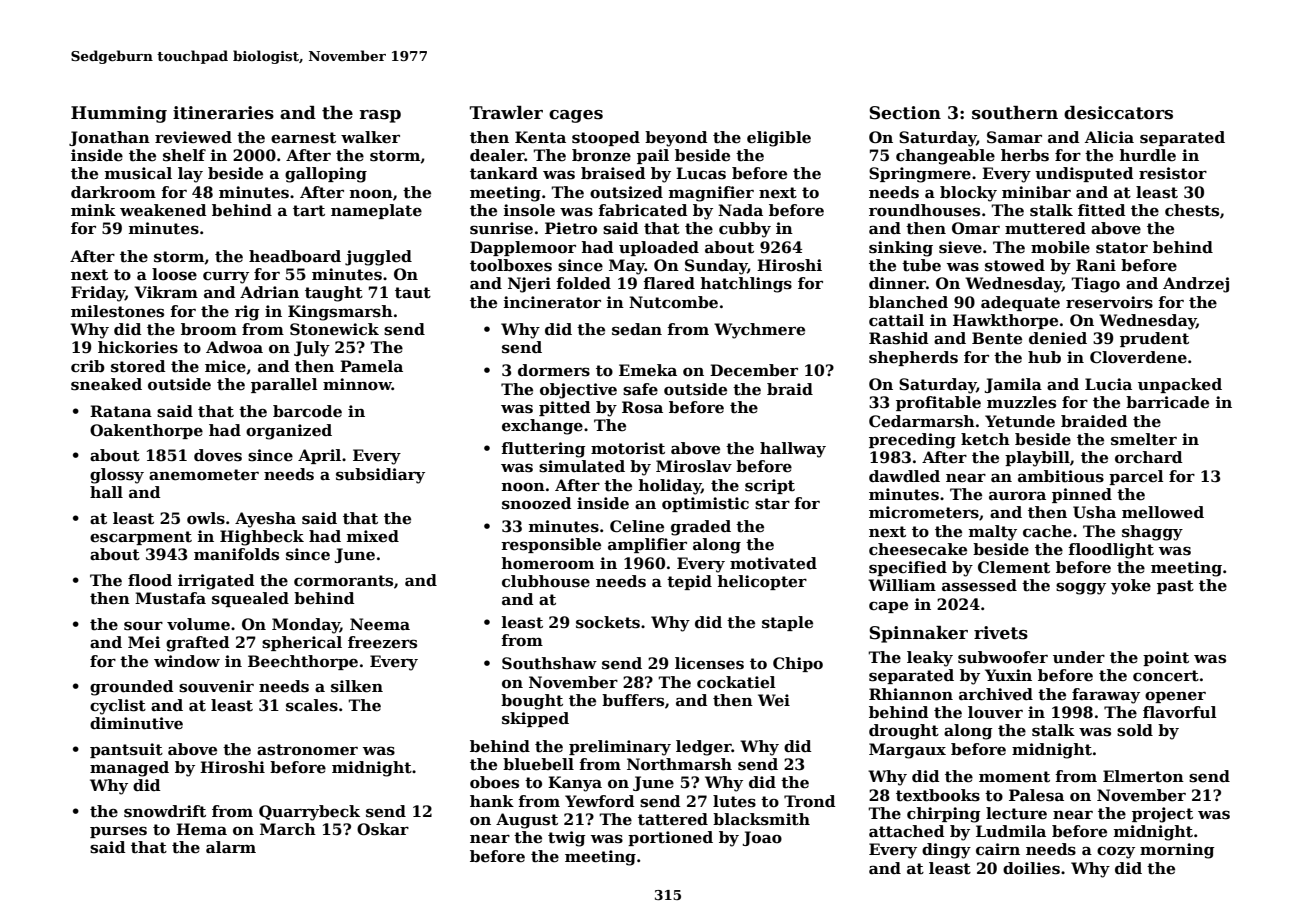 The width and height of the image is (1308, 924). What do you see at coordinates (689, 582) in the image?
I see `tepid` at bounding box center [689, 582].
